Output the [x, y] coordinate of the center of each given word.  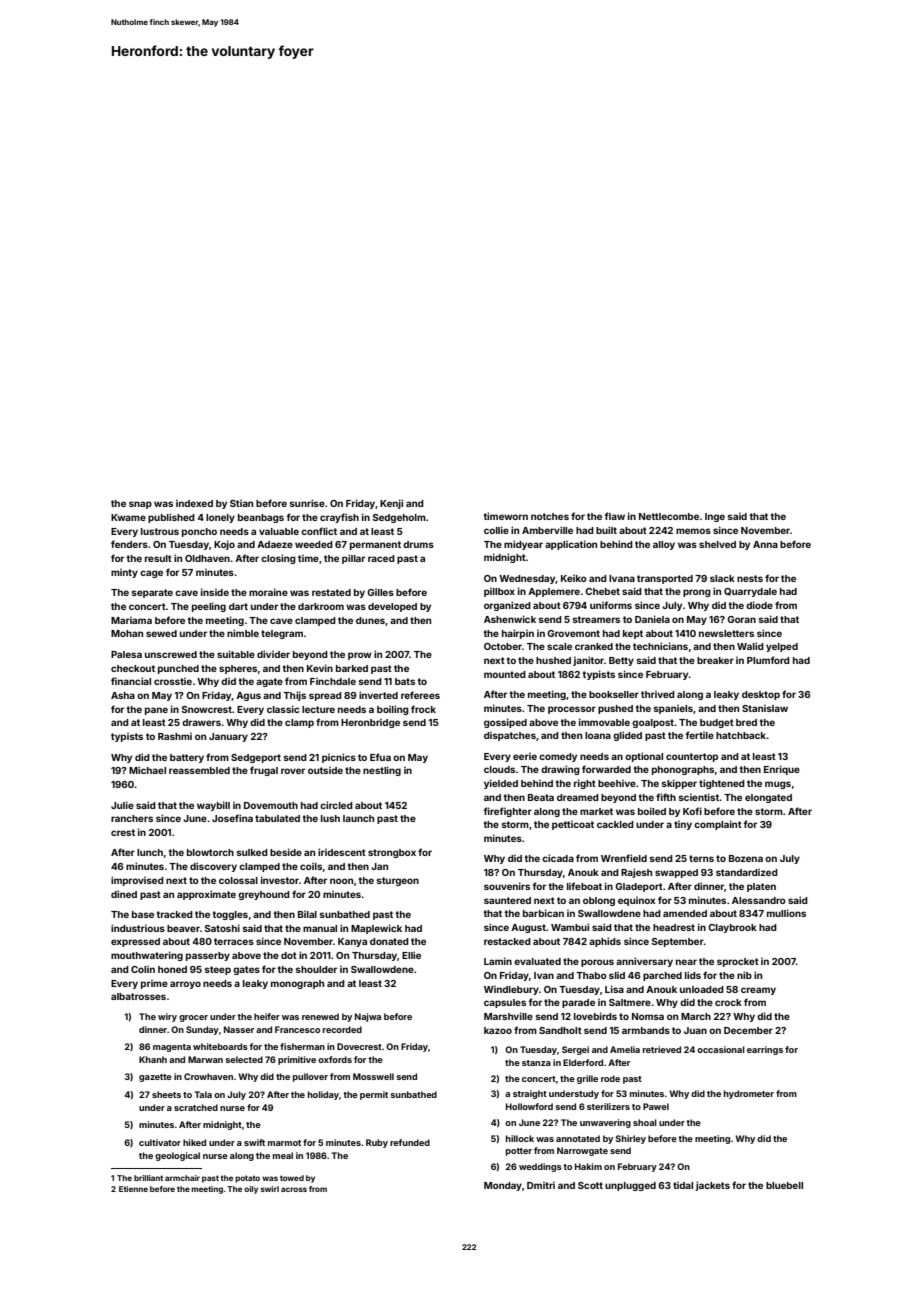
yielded [501, 784]
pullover [310, 1077]
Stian [241, 503]
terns [701, 858]
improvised [137, 881]
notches [550, 516]
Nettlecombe [669, 516]
